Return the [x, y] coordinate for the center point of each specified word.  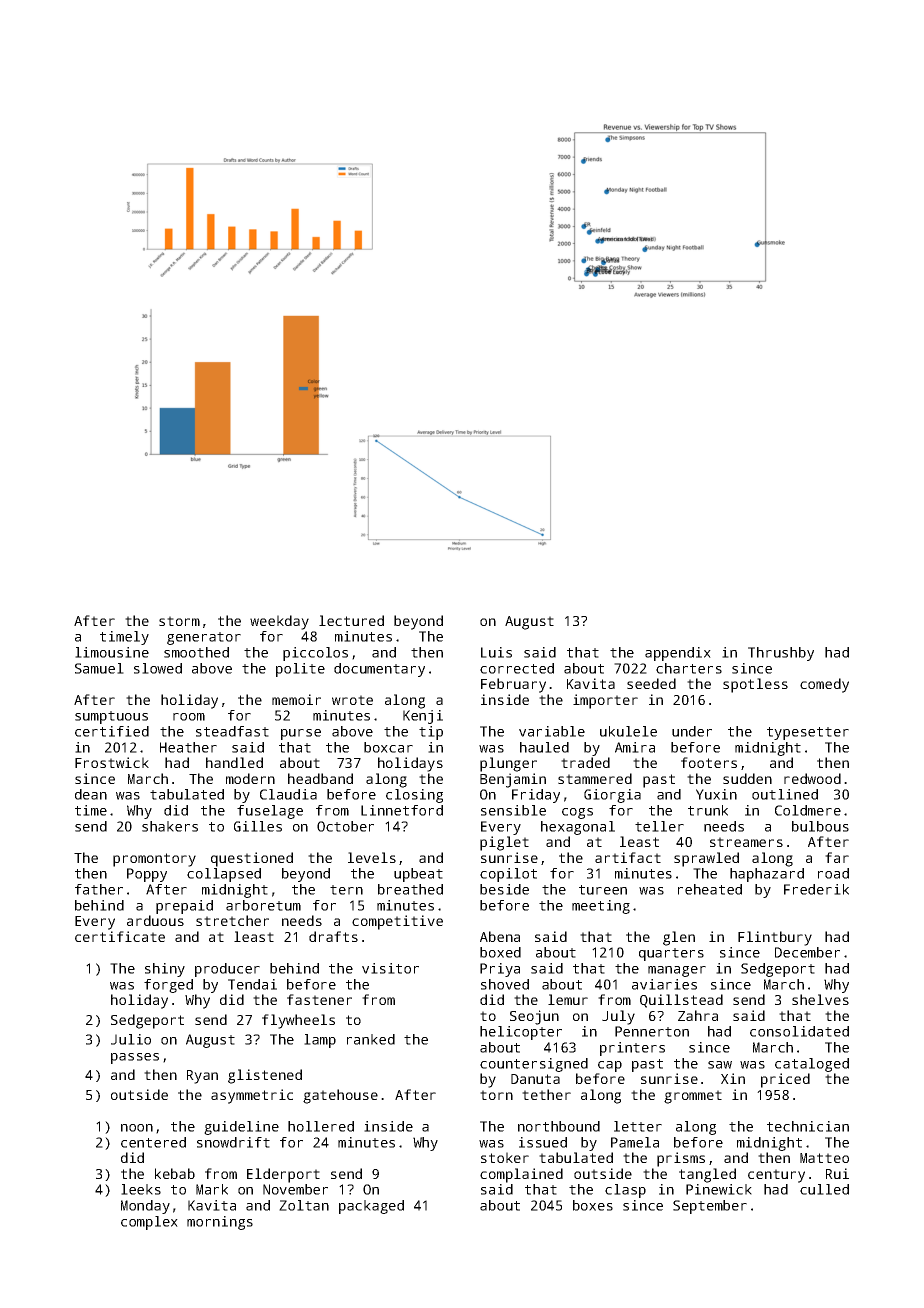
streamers [746, 842]
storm [179, 621]
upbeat [418, 875]
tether [546, 1094]
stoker [505, 1157]
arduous [155, 920]
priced [785, 1080]
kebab [175, 1173]
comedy [824, 685]
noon [137, 1128]
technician [808, 1126]
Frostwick [112, 762]
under [692, 731]
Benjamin [513, 780]
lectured [351, 620]
